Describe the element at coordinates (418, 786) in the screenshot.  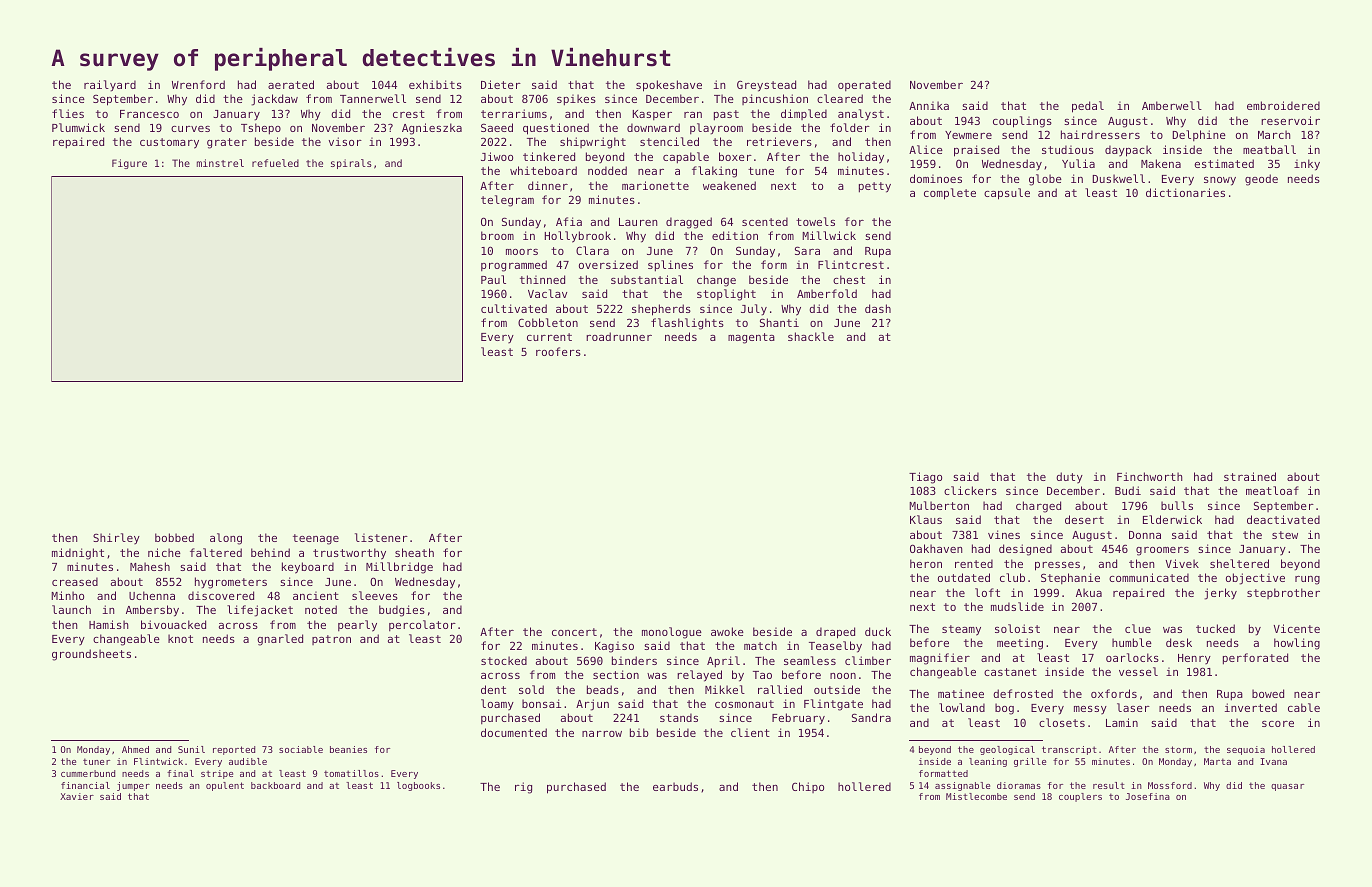
I see `logbooks` at that location.
